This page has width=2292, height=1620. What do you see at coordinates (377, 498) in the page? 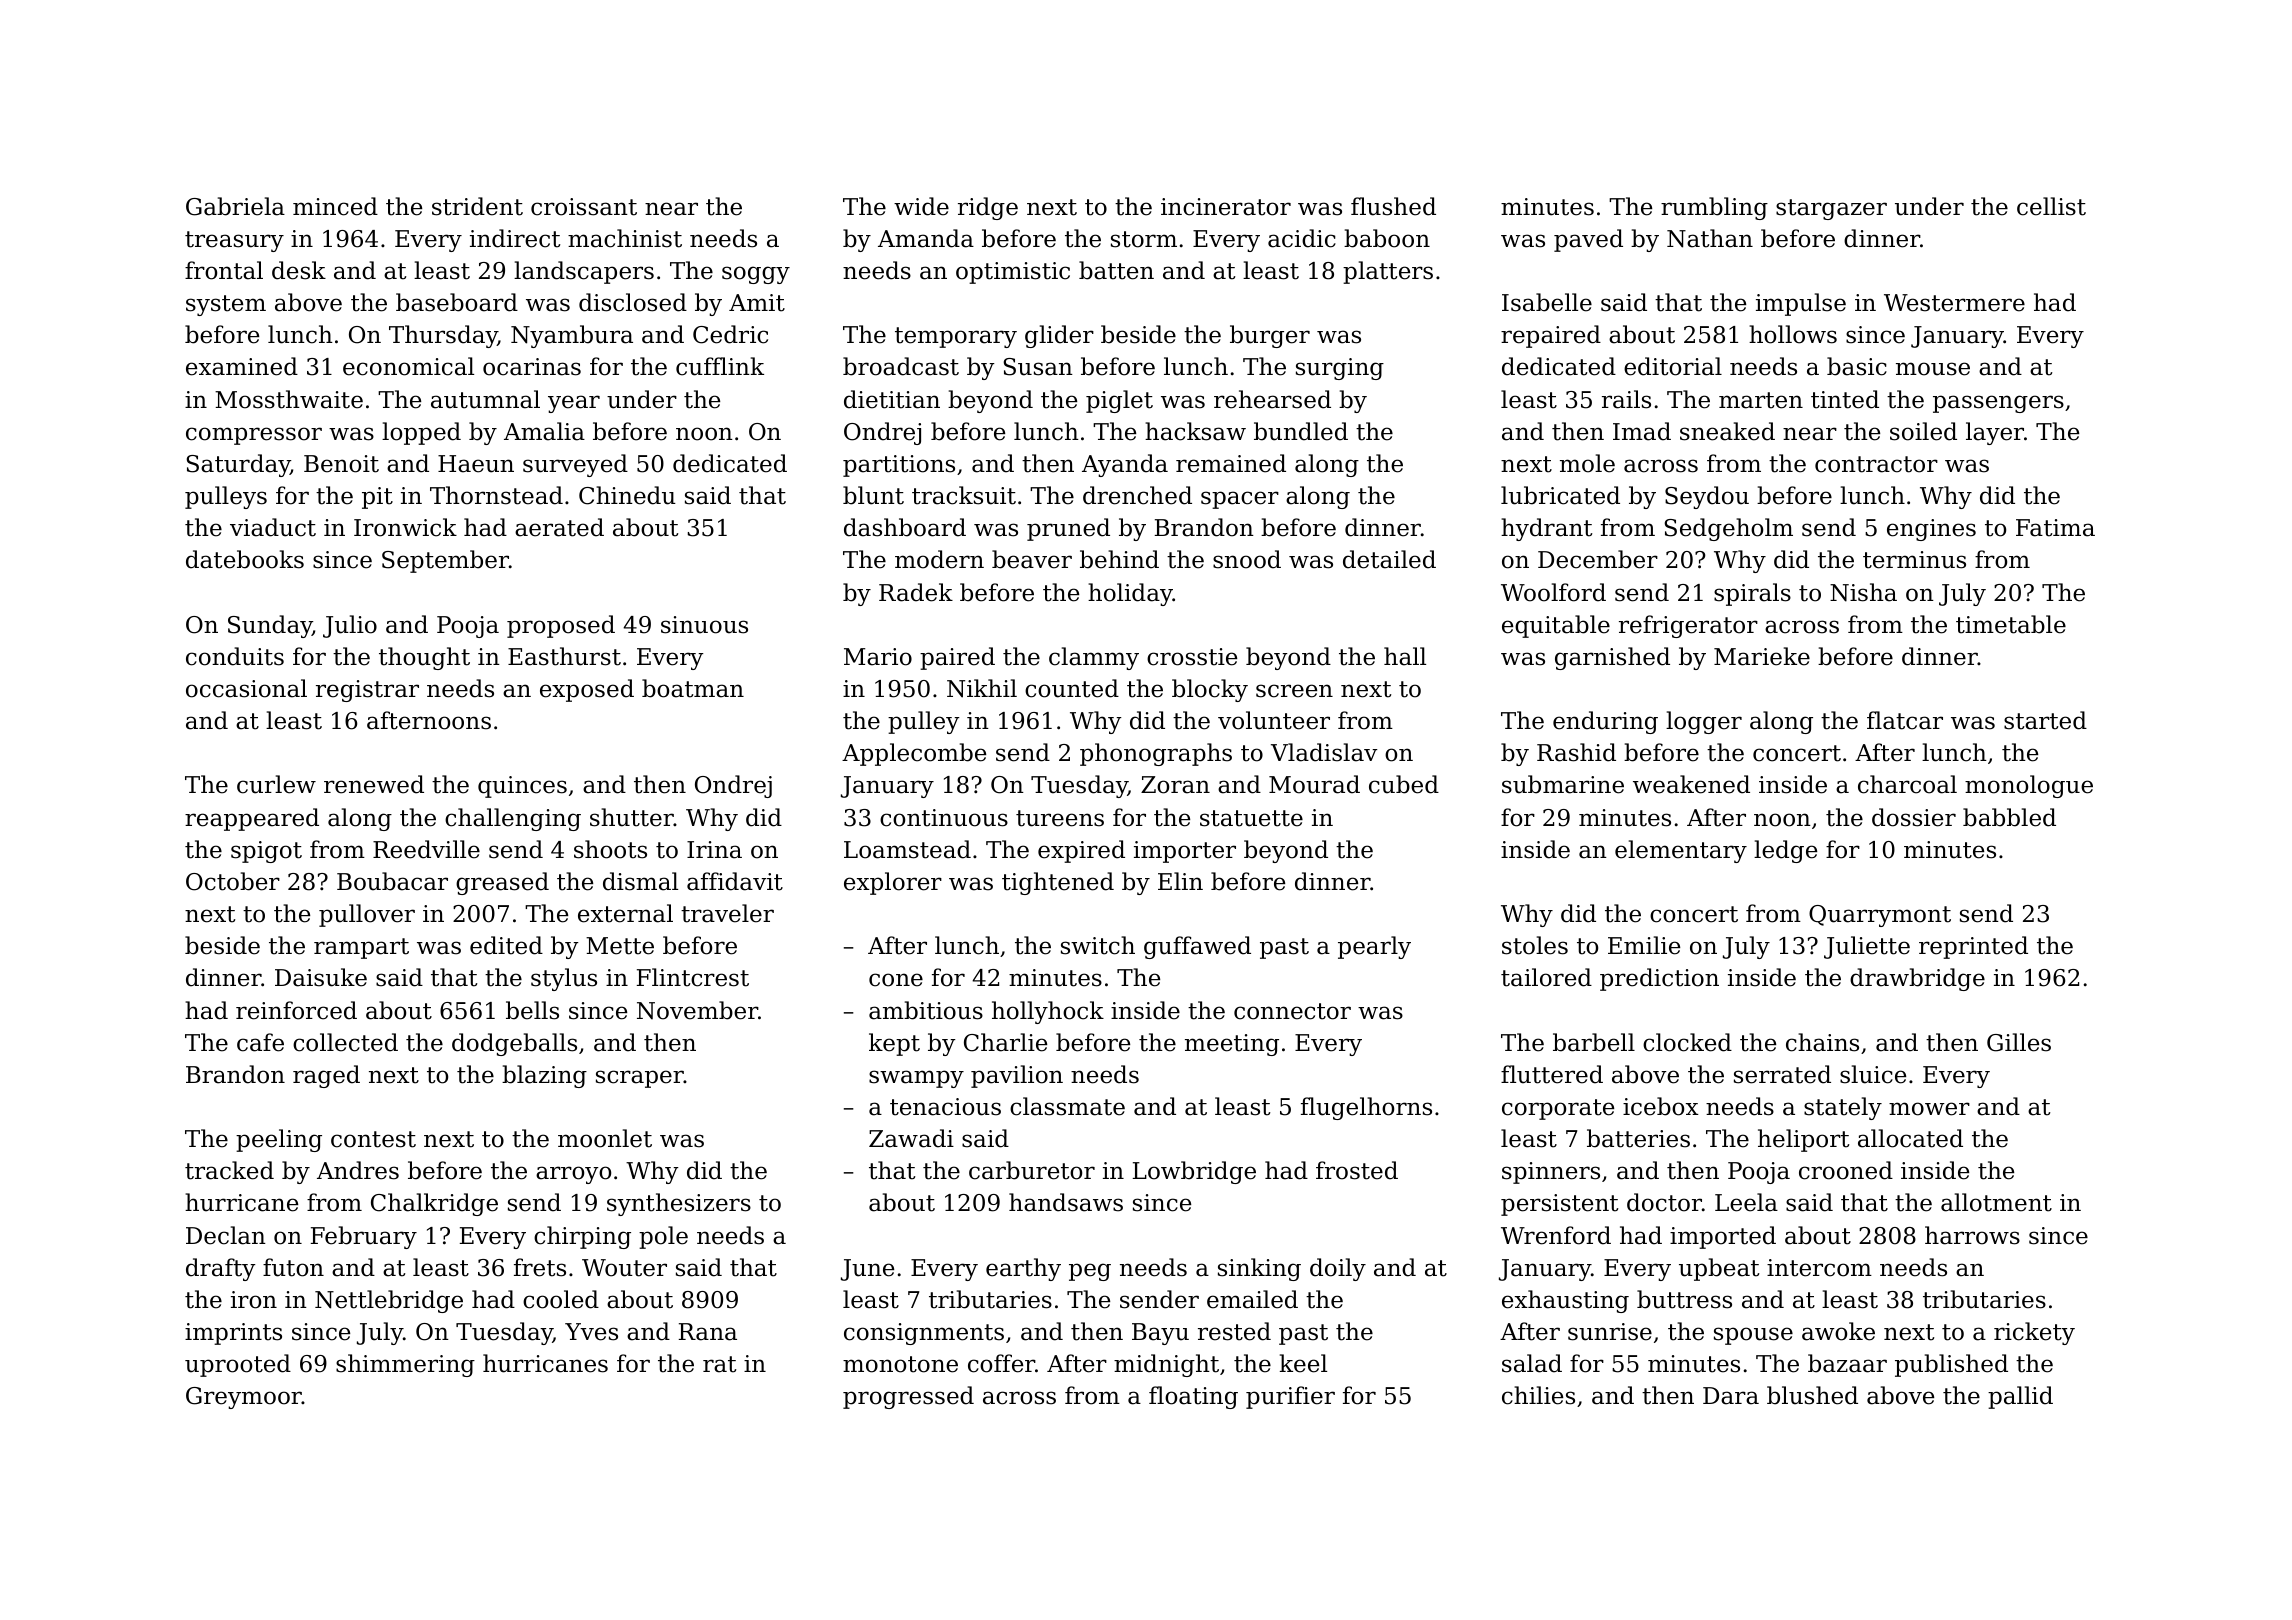
I see `pit` at bounding box center [377, 498].
